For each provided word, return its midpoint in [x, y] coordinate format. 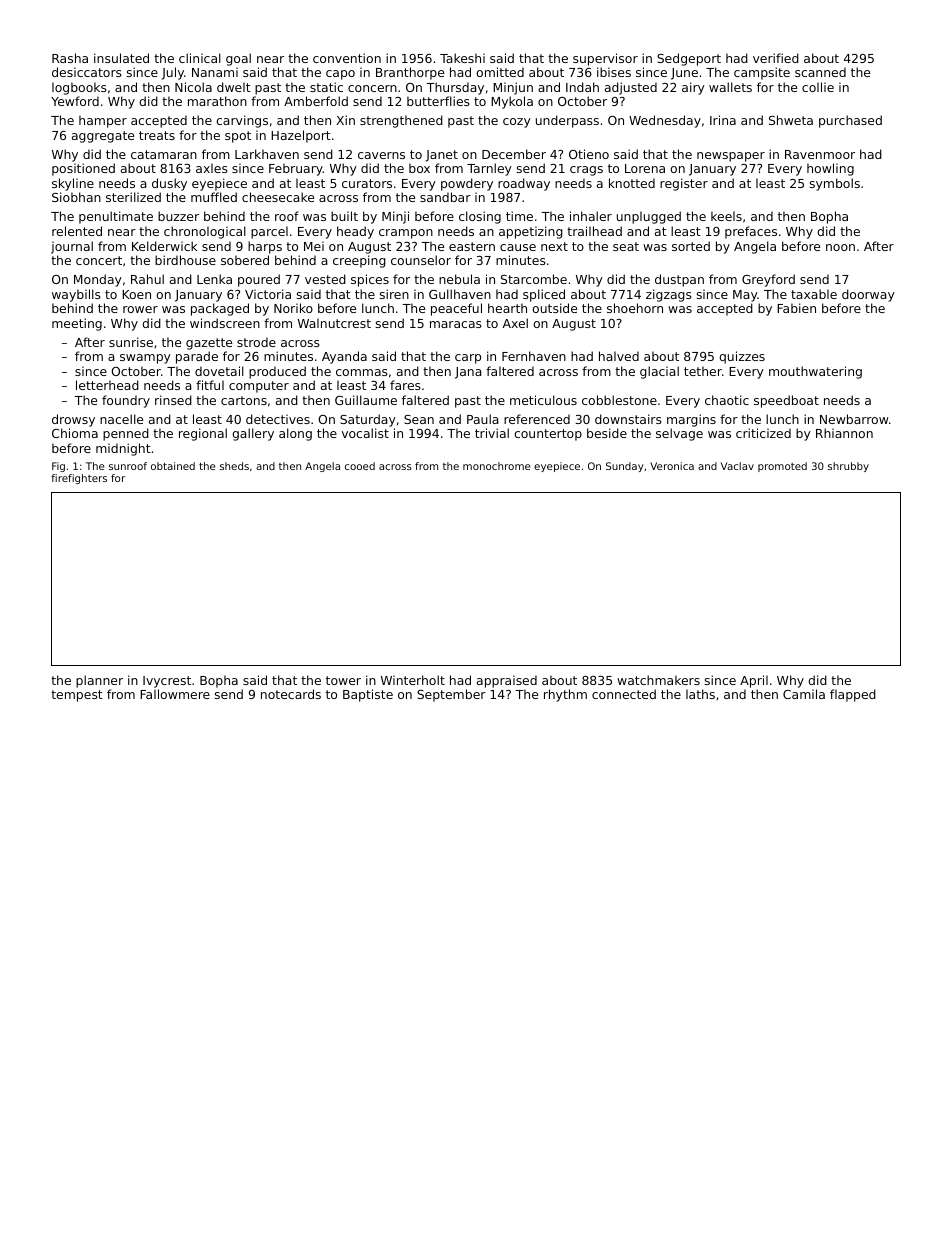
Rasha [70, 58]
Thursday [455, 88]
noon [840, 247]
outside [554, 308]
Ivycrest [167, 682]
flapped [853, 695]
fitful [210, 385]
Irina [723, 120]
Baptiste [368, 695]
